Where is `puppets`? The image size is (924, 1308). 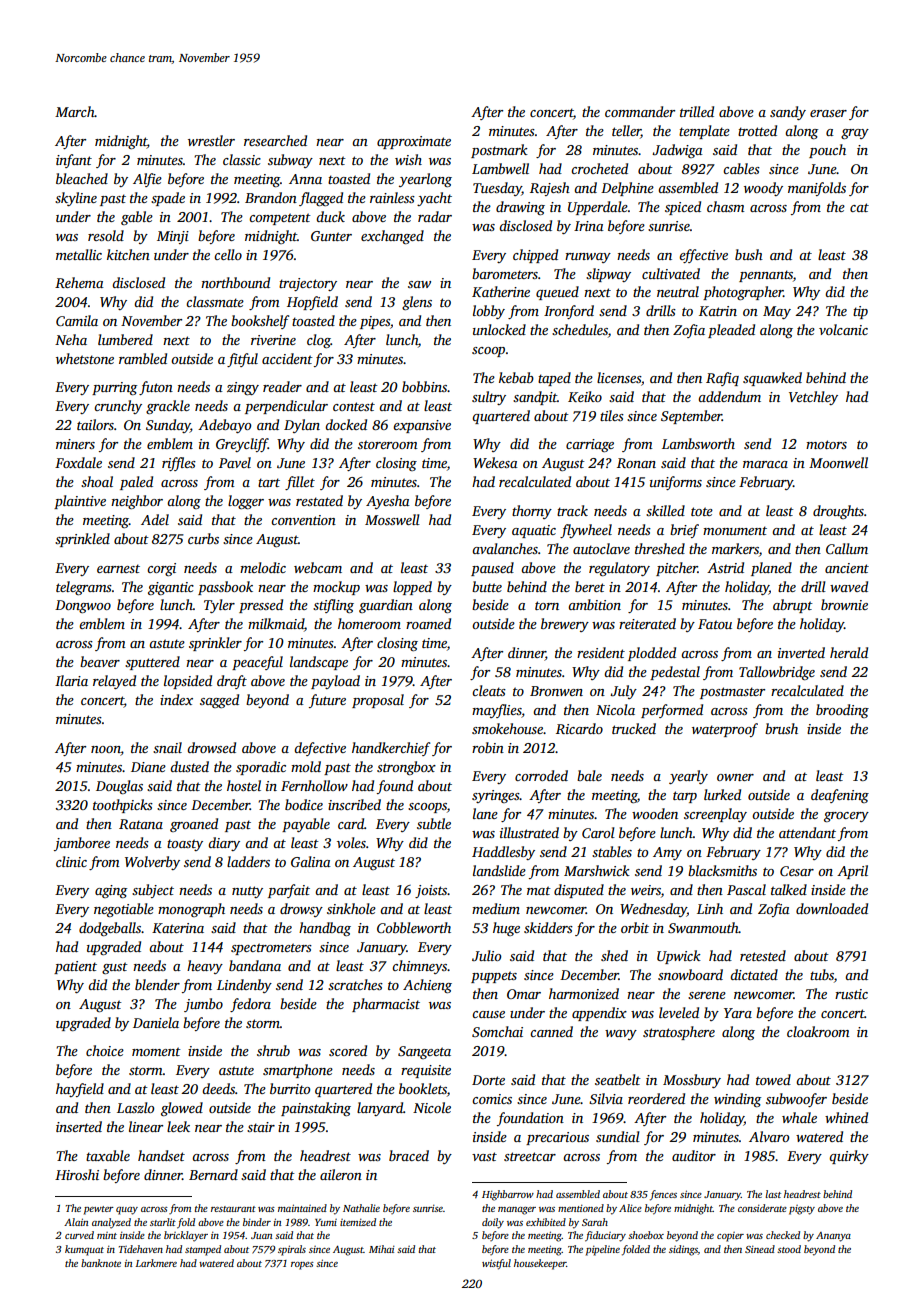
puppets is located at coordinates (494, 977).
